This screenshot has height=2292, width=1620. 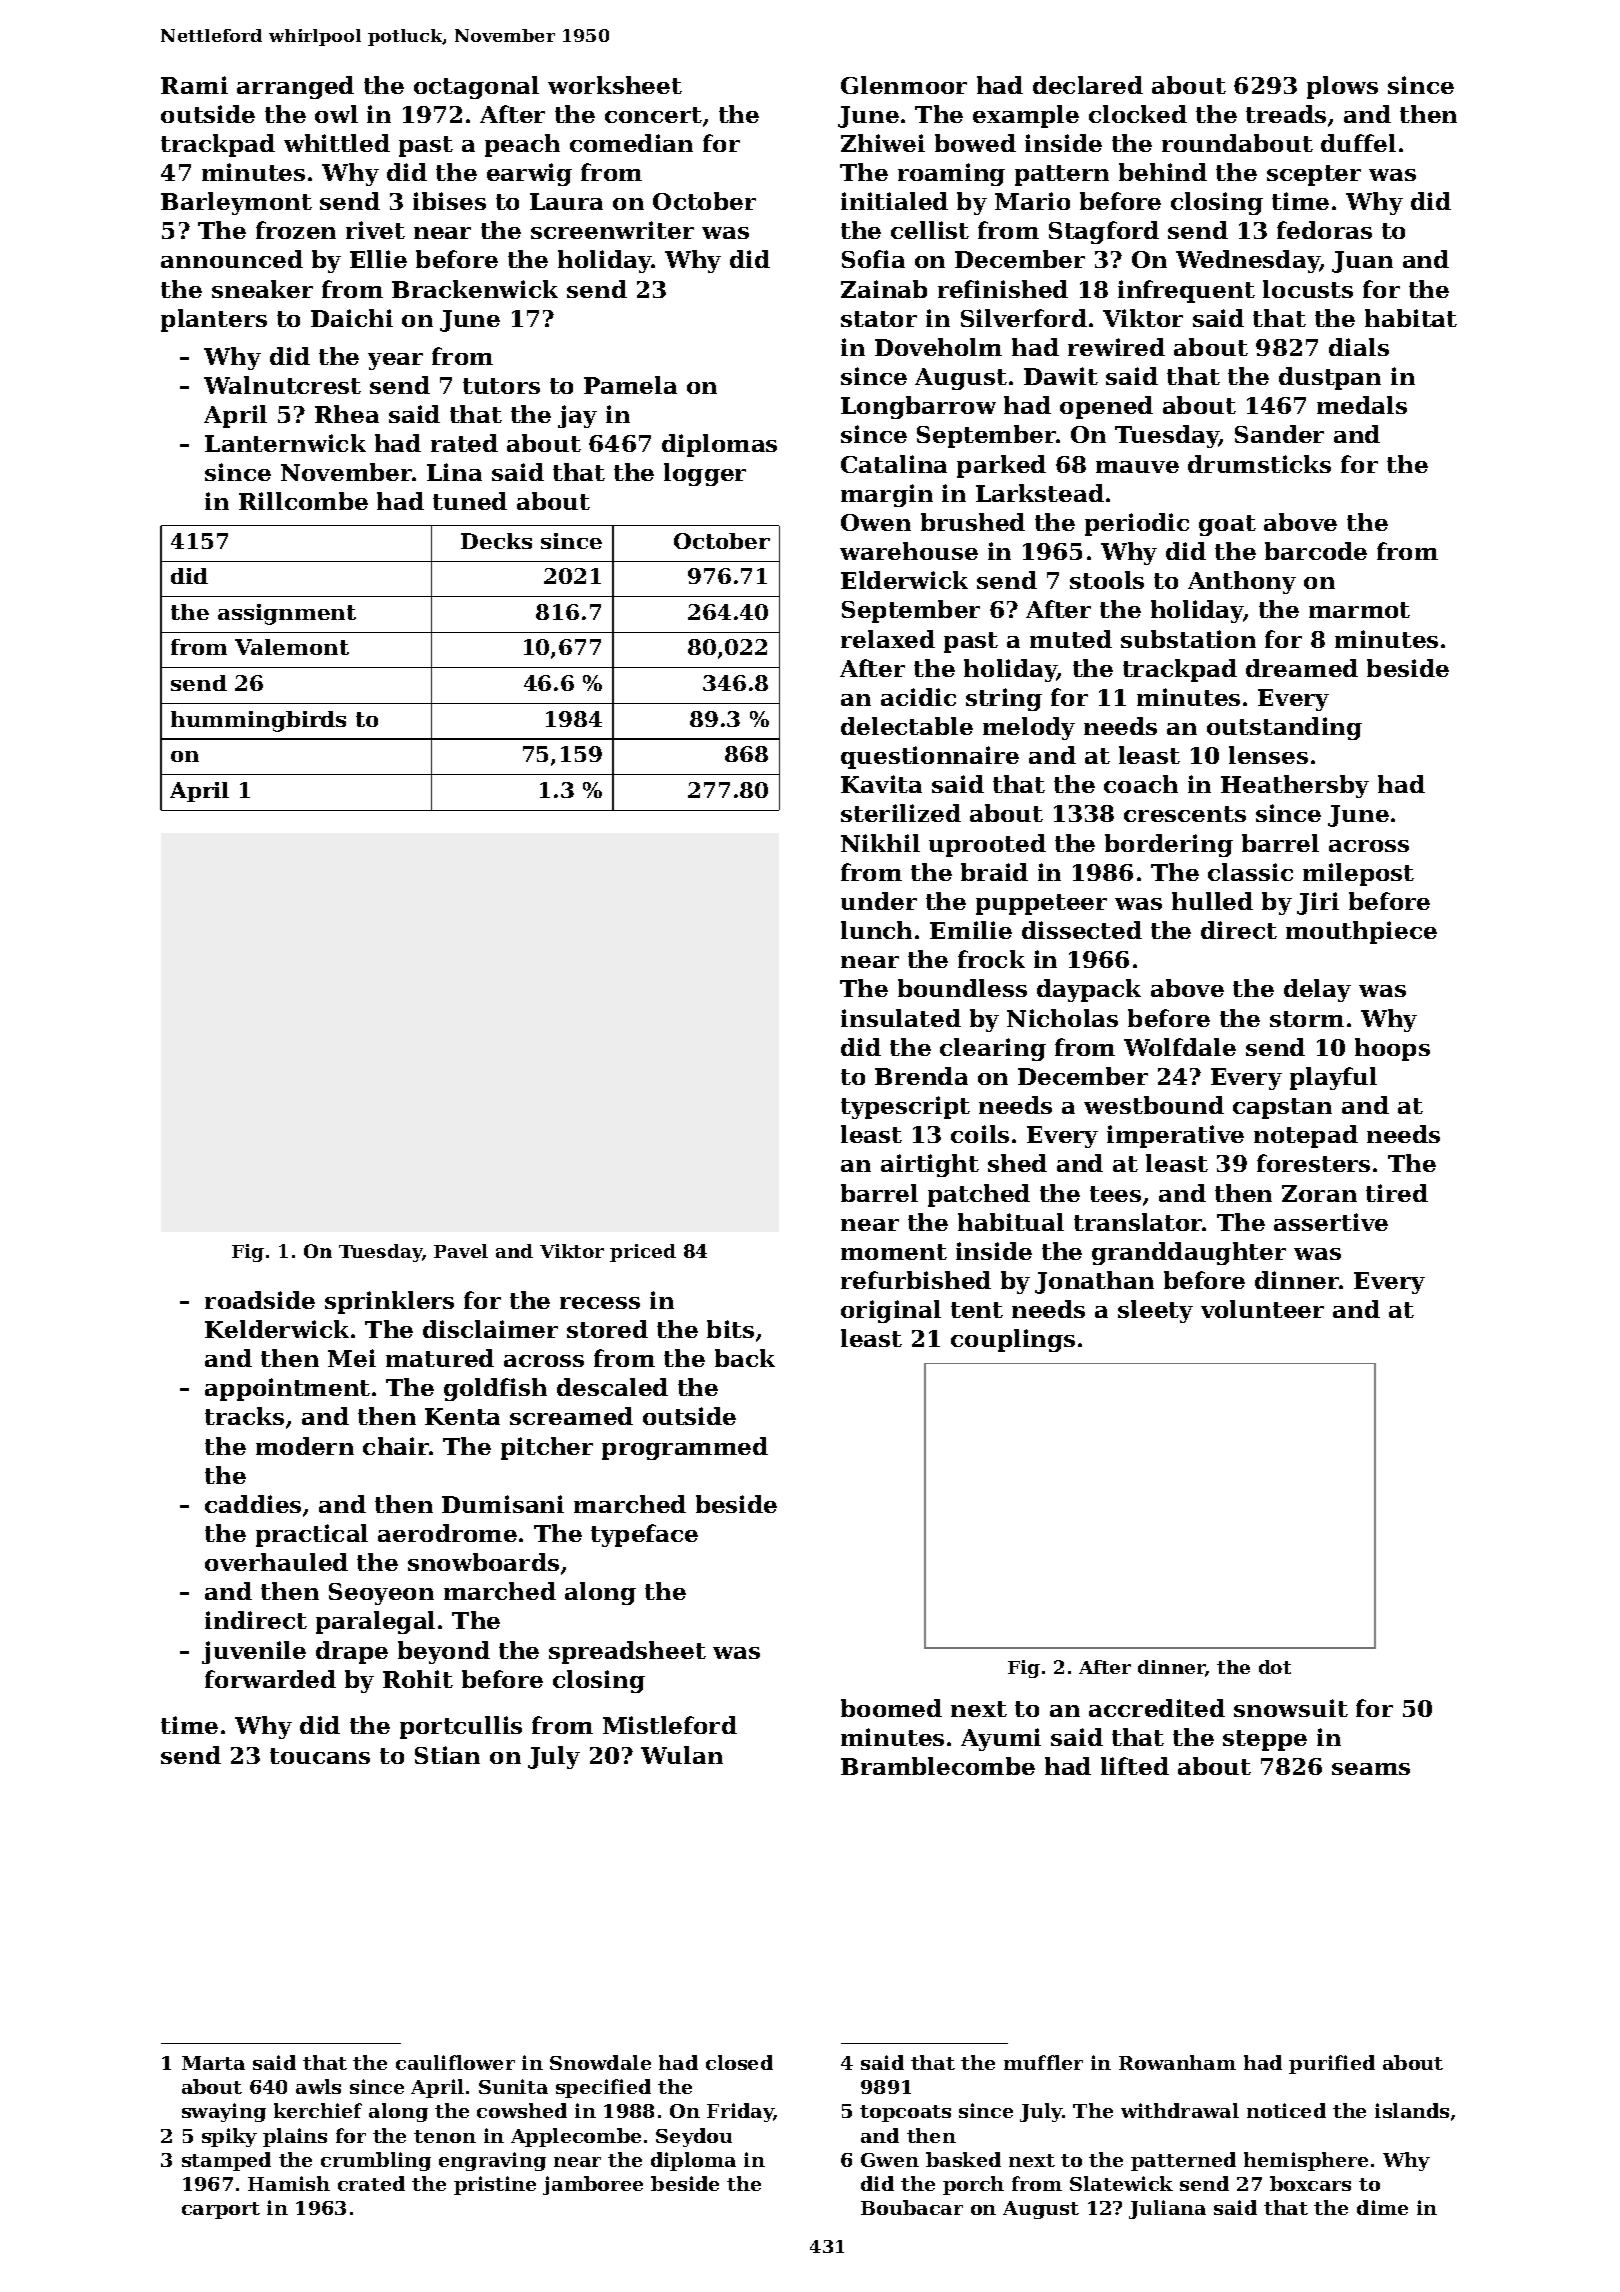 I want to click on year, so click(x=395, y=361).
